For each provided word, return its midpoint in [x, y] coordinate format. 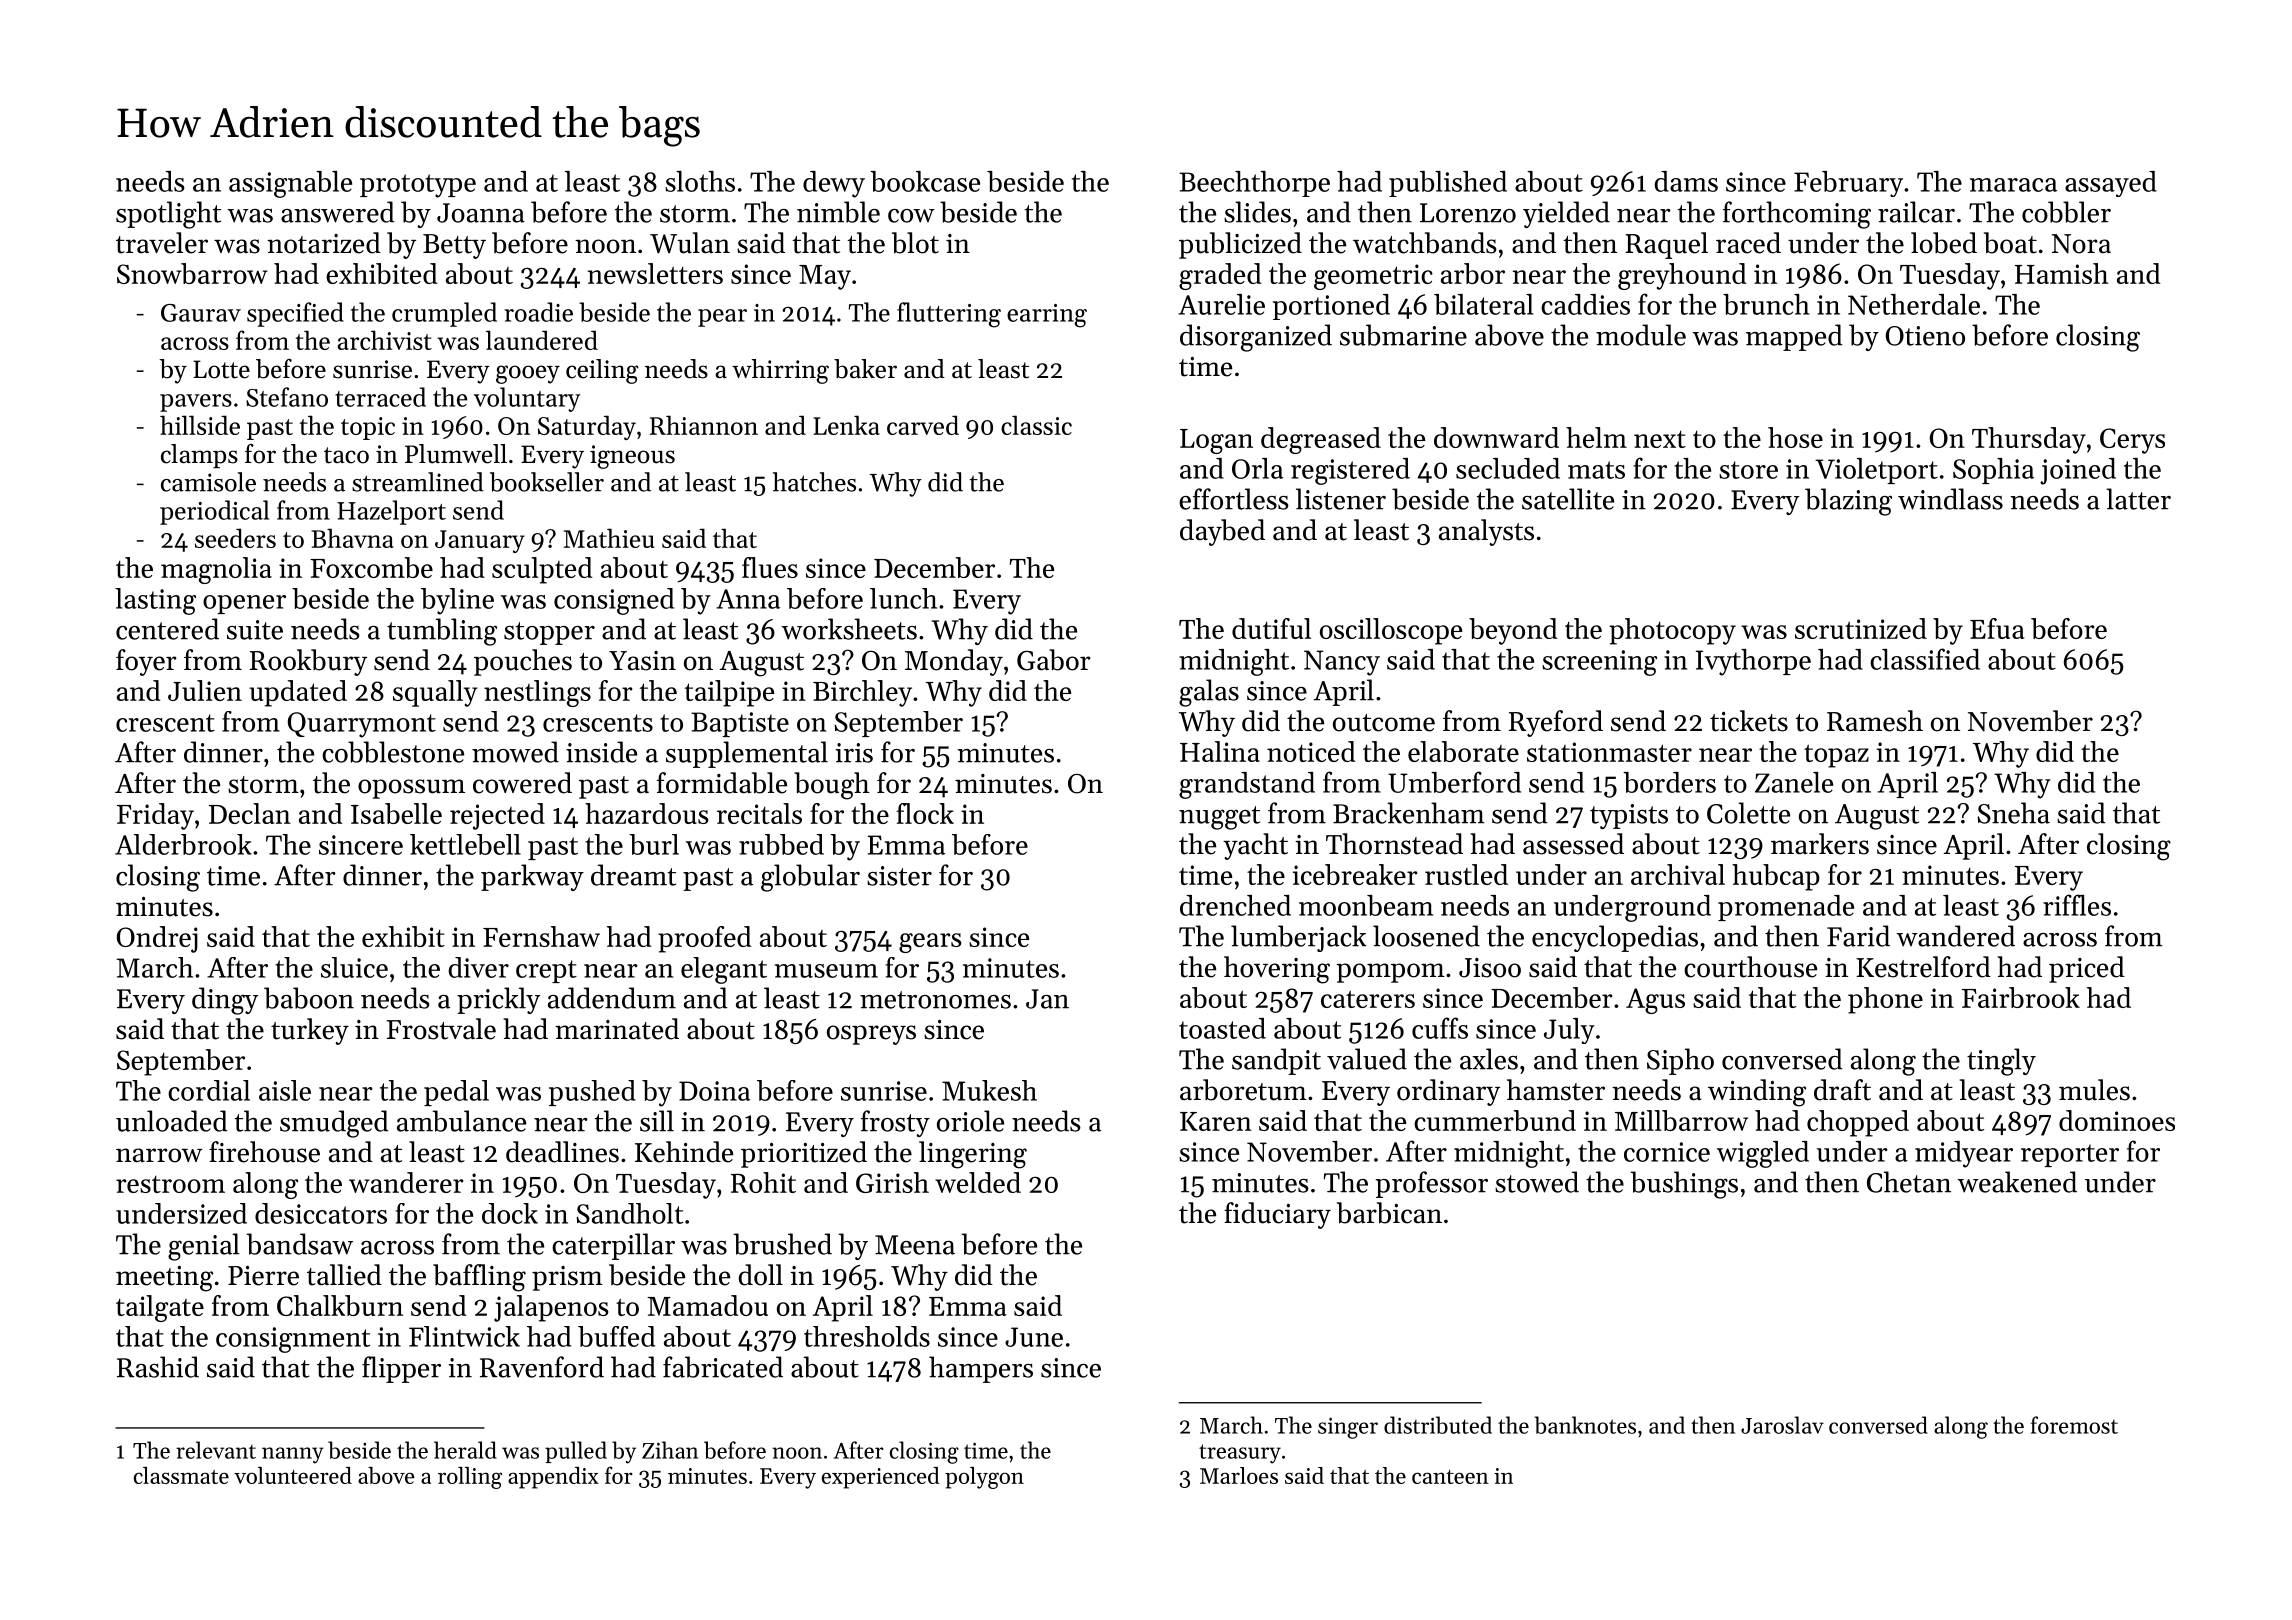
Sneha [2013, 813]
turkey [310, 1031]
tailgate [160, 1308]
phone [1885, 1000]
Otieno [1925, 336]
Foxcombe [371, 567]
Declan [250, 813]
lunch [903, 598]
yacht [1255, 846]
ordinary [1448, 1092]
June [1034, 1337]
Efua [1997, 628]
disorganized [1256, 338]
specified [295, 314]
